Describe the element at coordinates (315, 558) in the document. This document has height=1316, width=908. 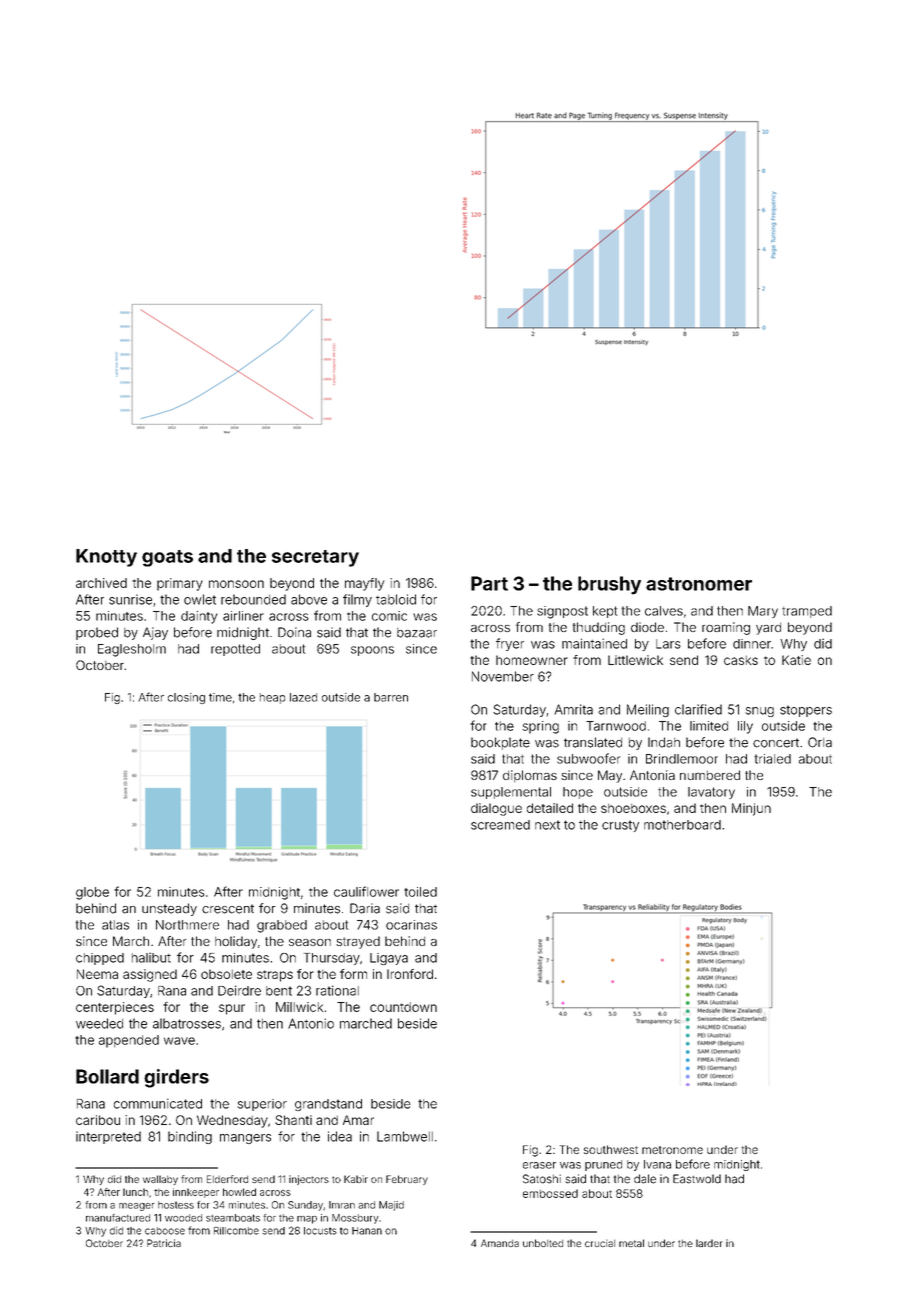
I see `secretary` at that location.
